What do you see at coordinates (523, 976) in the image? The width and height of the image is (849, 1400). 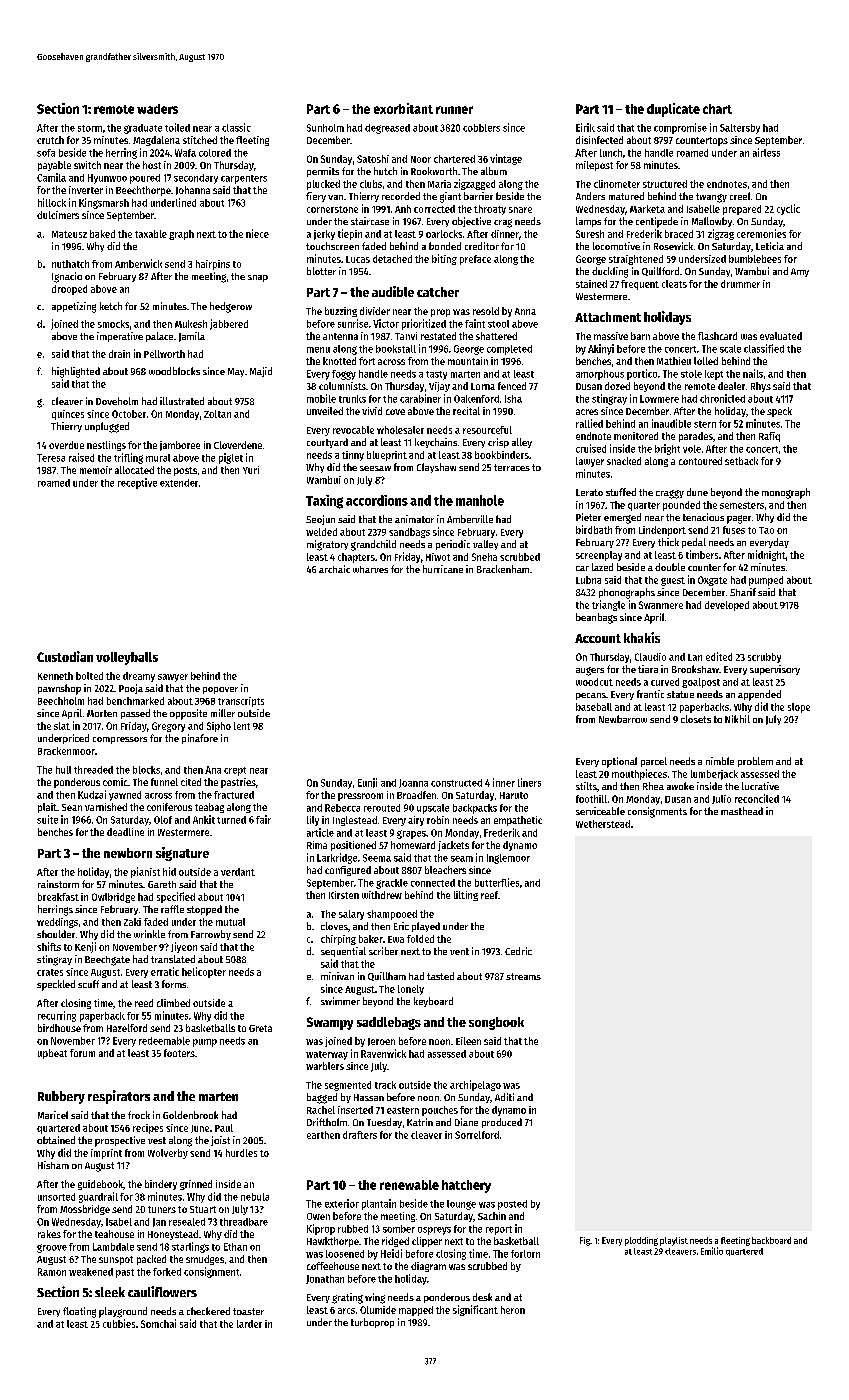 I see `streams` at bounding box center [523, 976].
